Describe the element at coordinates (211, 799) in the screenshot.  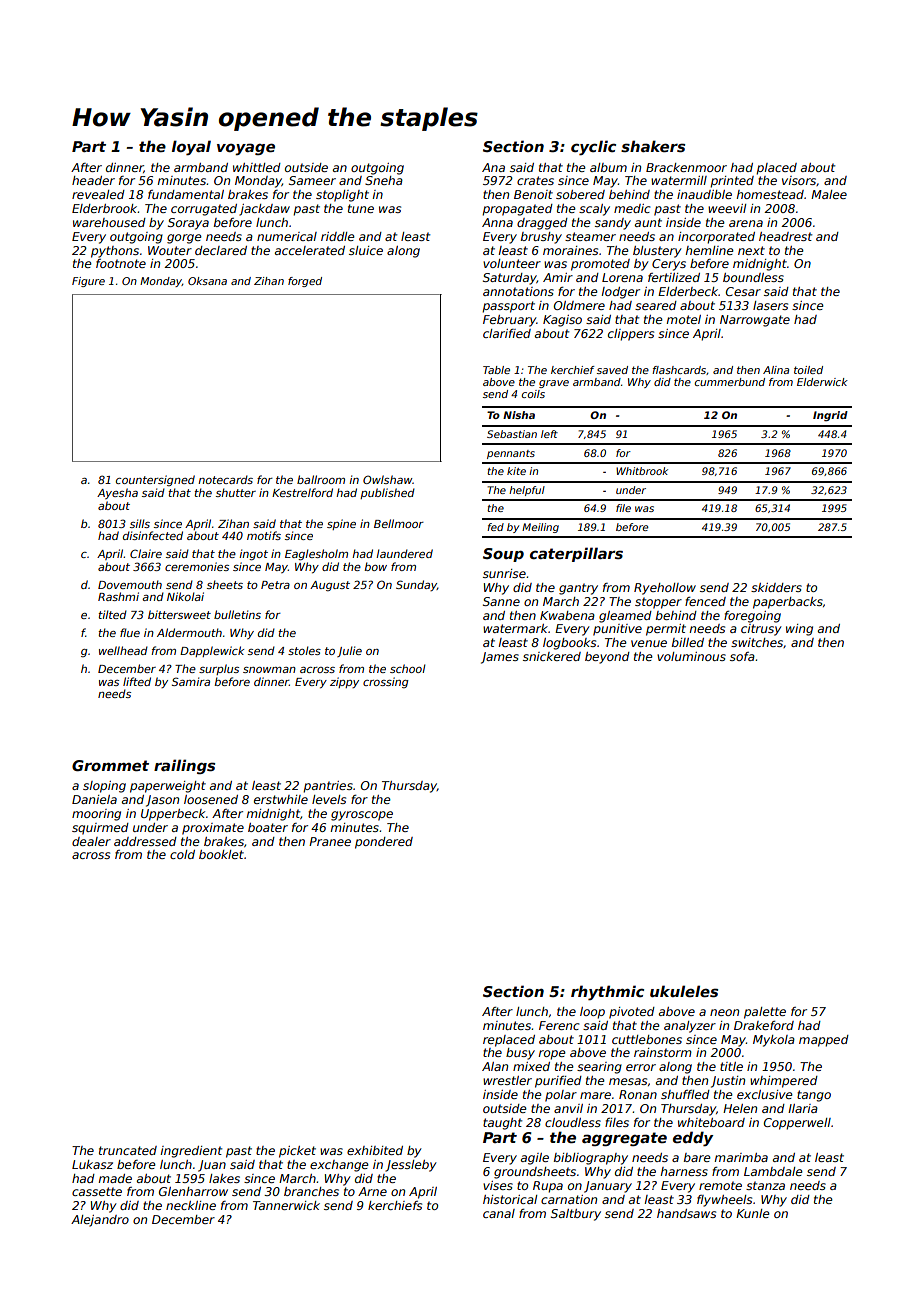
I see `loosened` at that location.
